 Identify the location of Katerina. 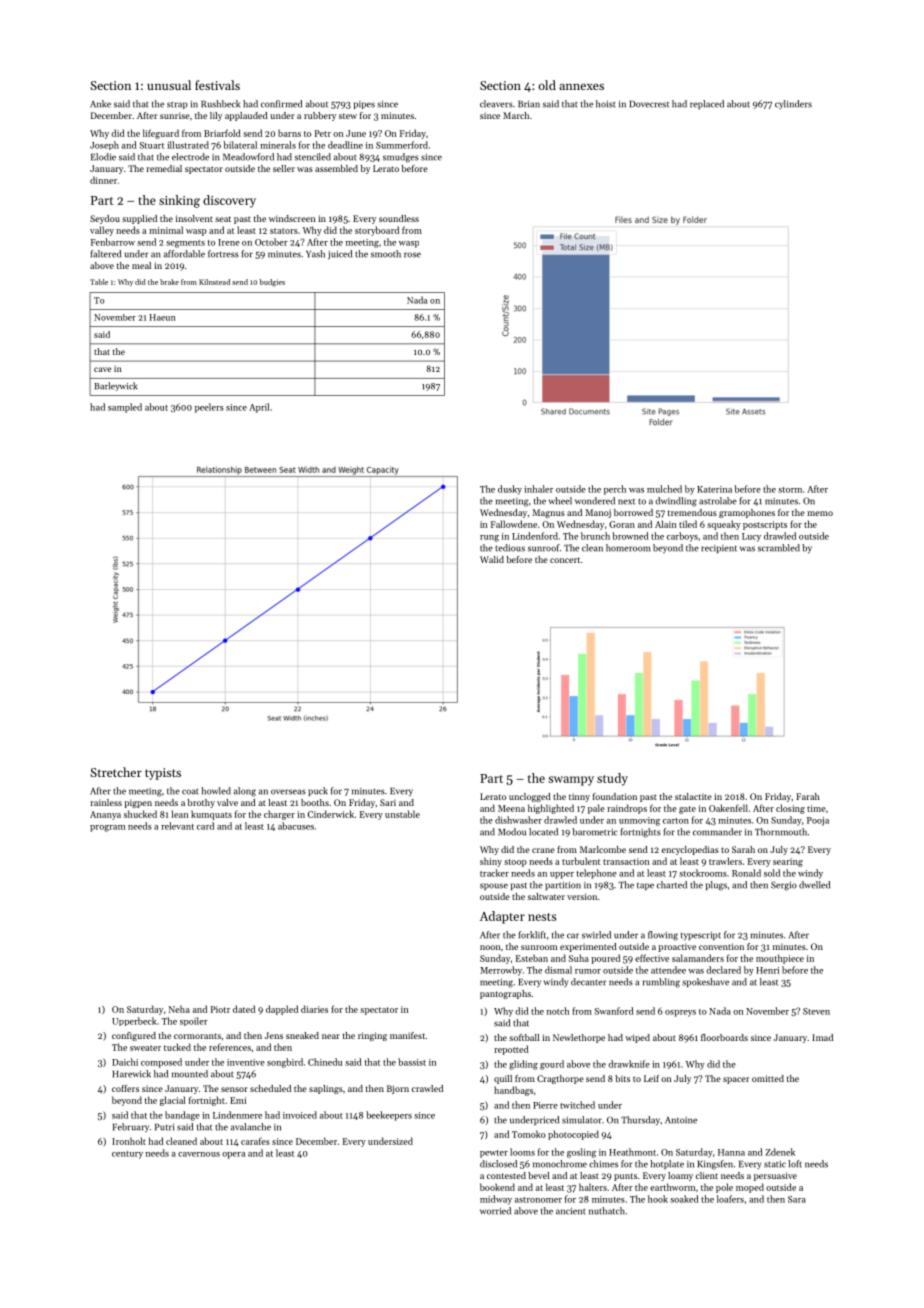
(714, 489).
